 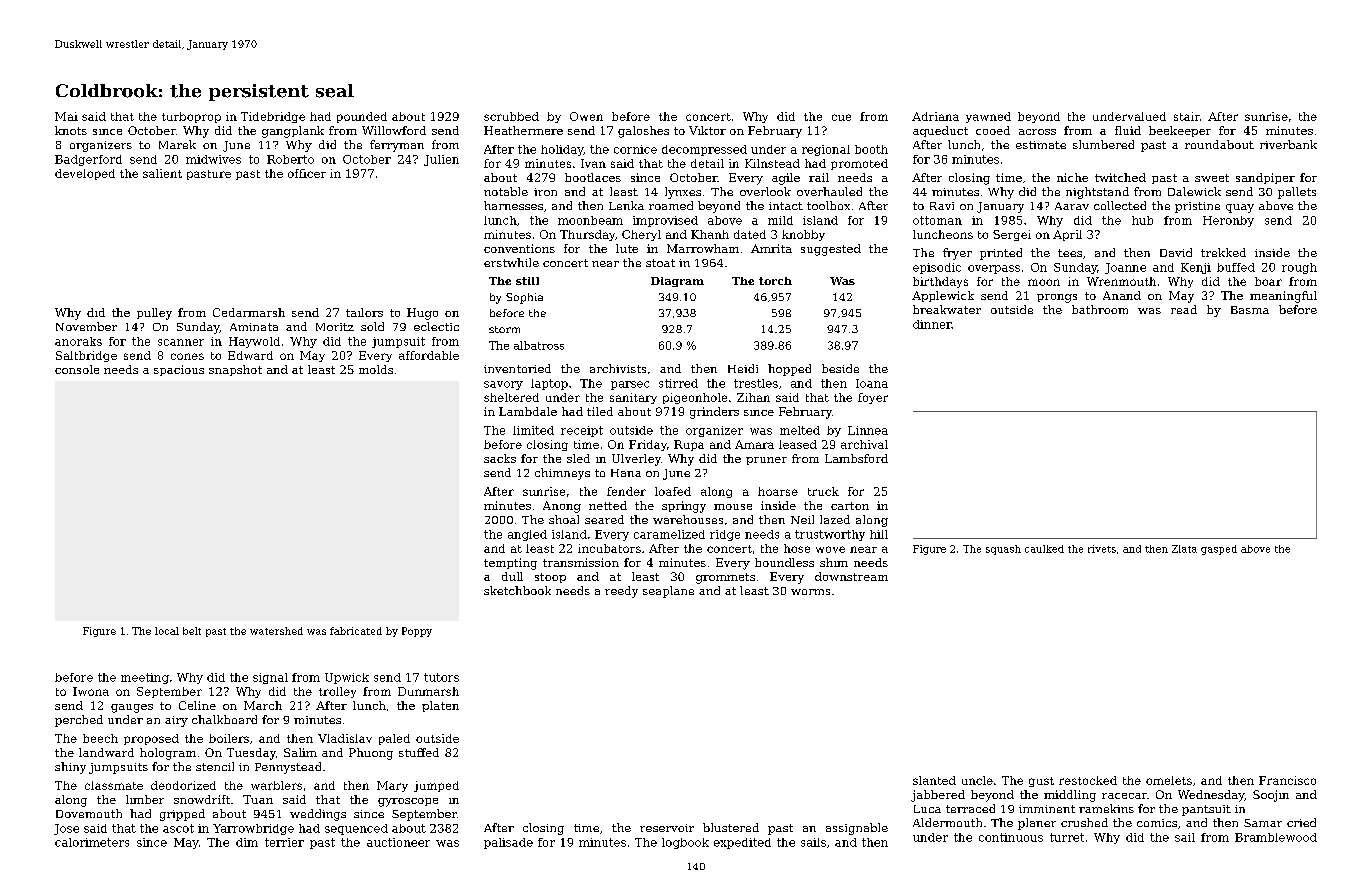 What do you see at coordinates (667, 828) in the image?
I see `reservoir` at bounding box center [667, 828].
